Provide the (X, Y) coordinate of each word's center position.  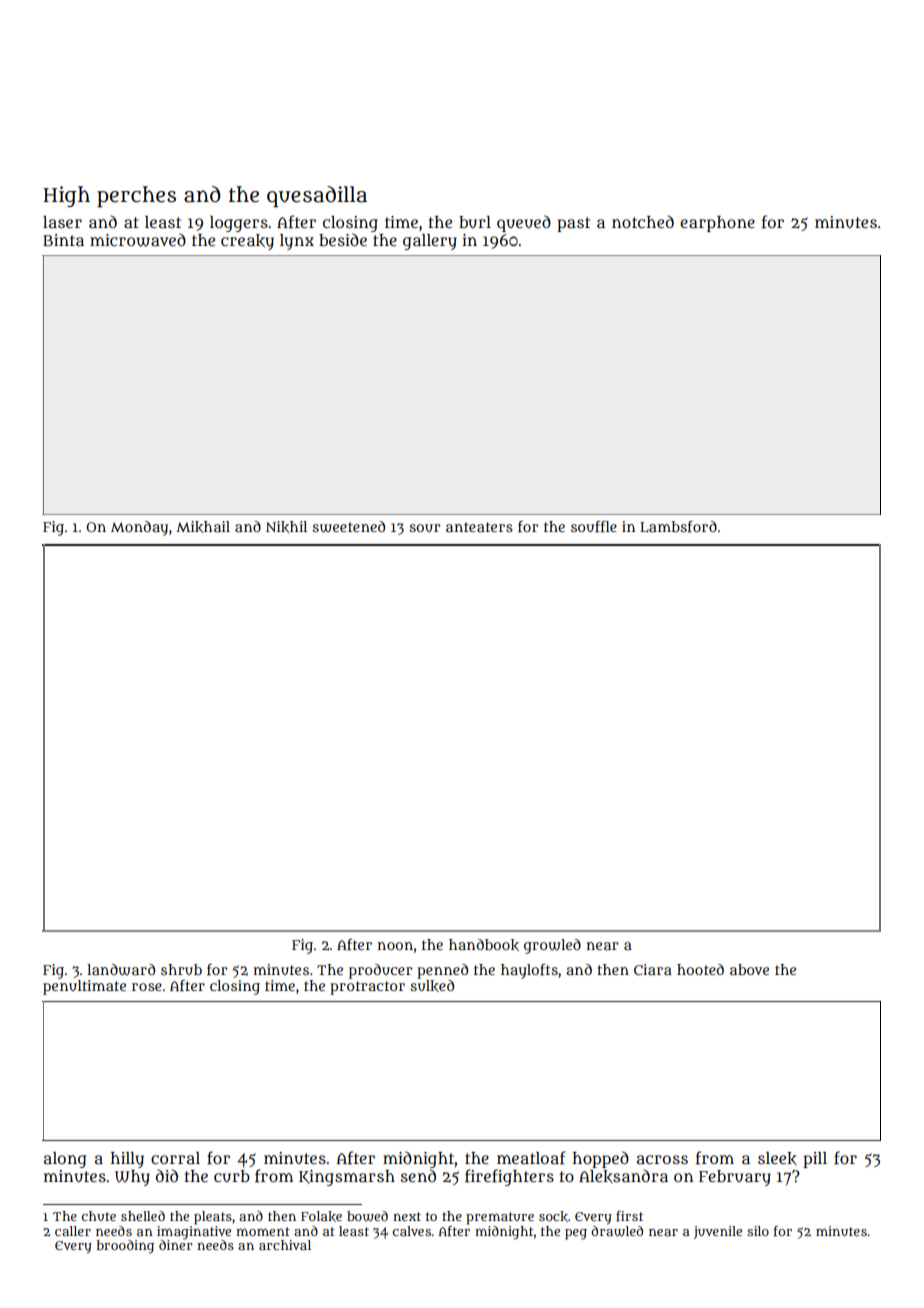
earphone (717, 224)
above (749, 969)
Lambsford (678, 526)
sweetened (348, 527)
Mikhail (203, 527)
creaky (247, 242)
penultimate (84, 987)
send (418, 1175)
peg (576, 1234)
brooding (125, 1247)
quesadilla (317, 197)
